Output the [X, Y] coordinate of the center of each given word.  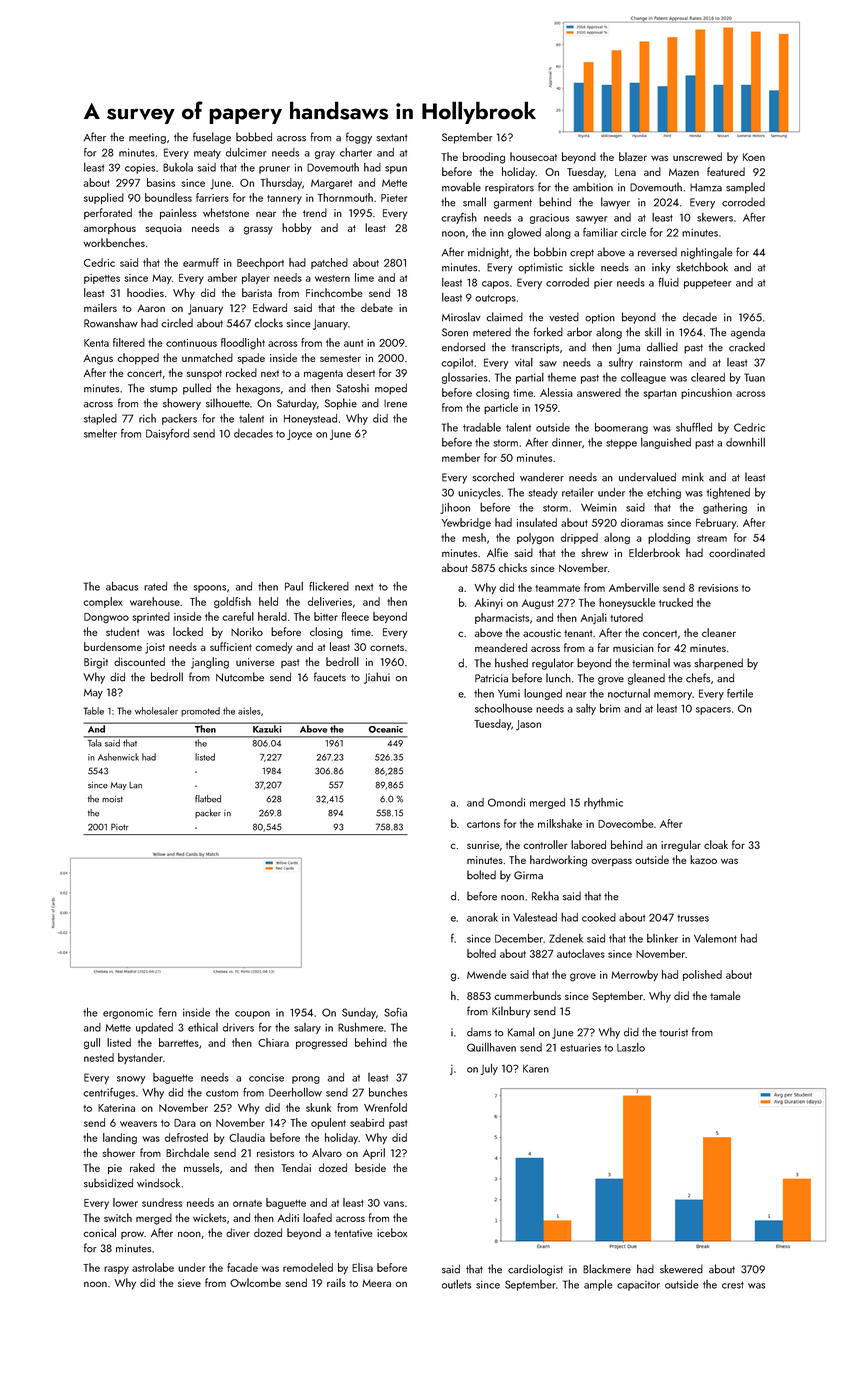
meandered [501, 647]
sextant [392, 138]
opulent [328, 1123]
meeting [147, 138]
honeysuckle [627, 603]
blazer [633, 156]
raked [142, 1167]
